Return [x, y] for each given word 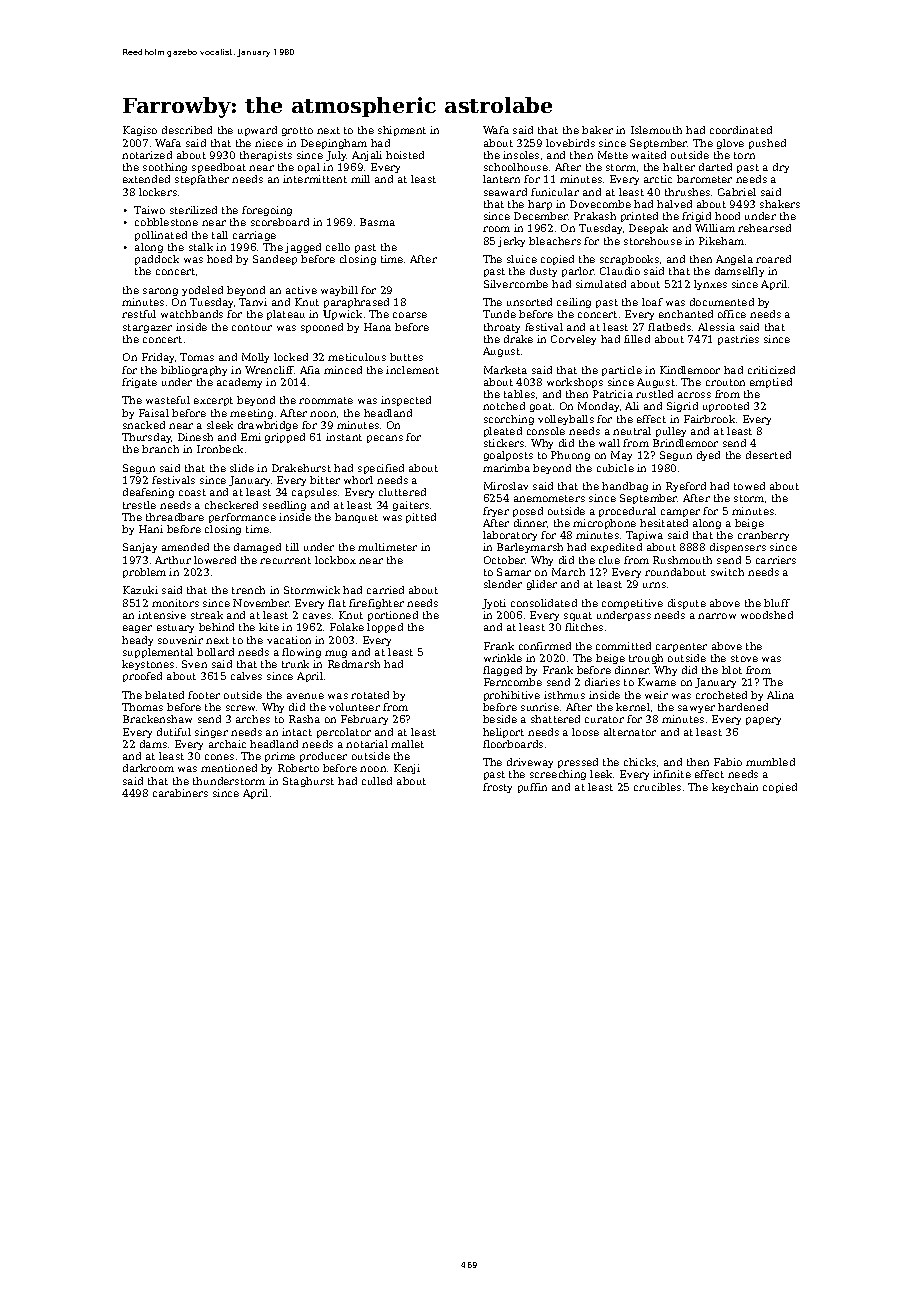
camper [680, 513]
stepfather [202, 180]
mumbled [770, 762]
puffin [532, 788]
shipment [402, 131]
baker [597, 130]
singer [211, 733]
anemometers [549, 498]
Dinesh [195, 437]
